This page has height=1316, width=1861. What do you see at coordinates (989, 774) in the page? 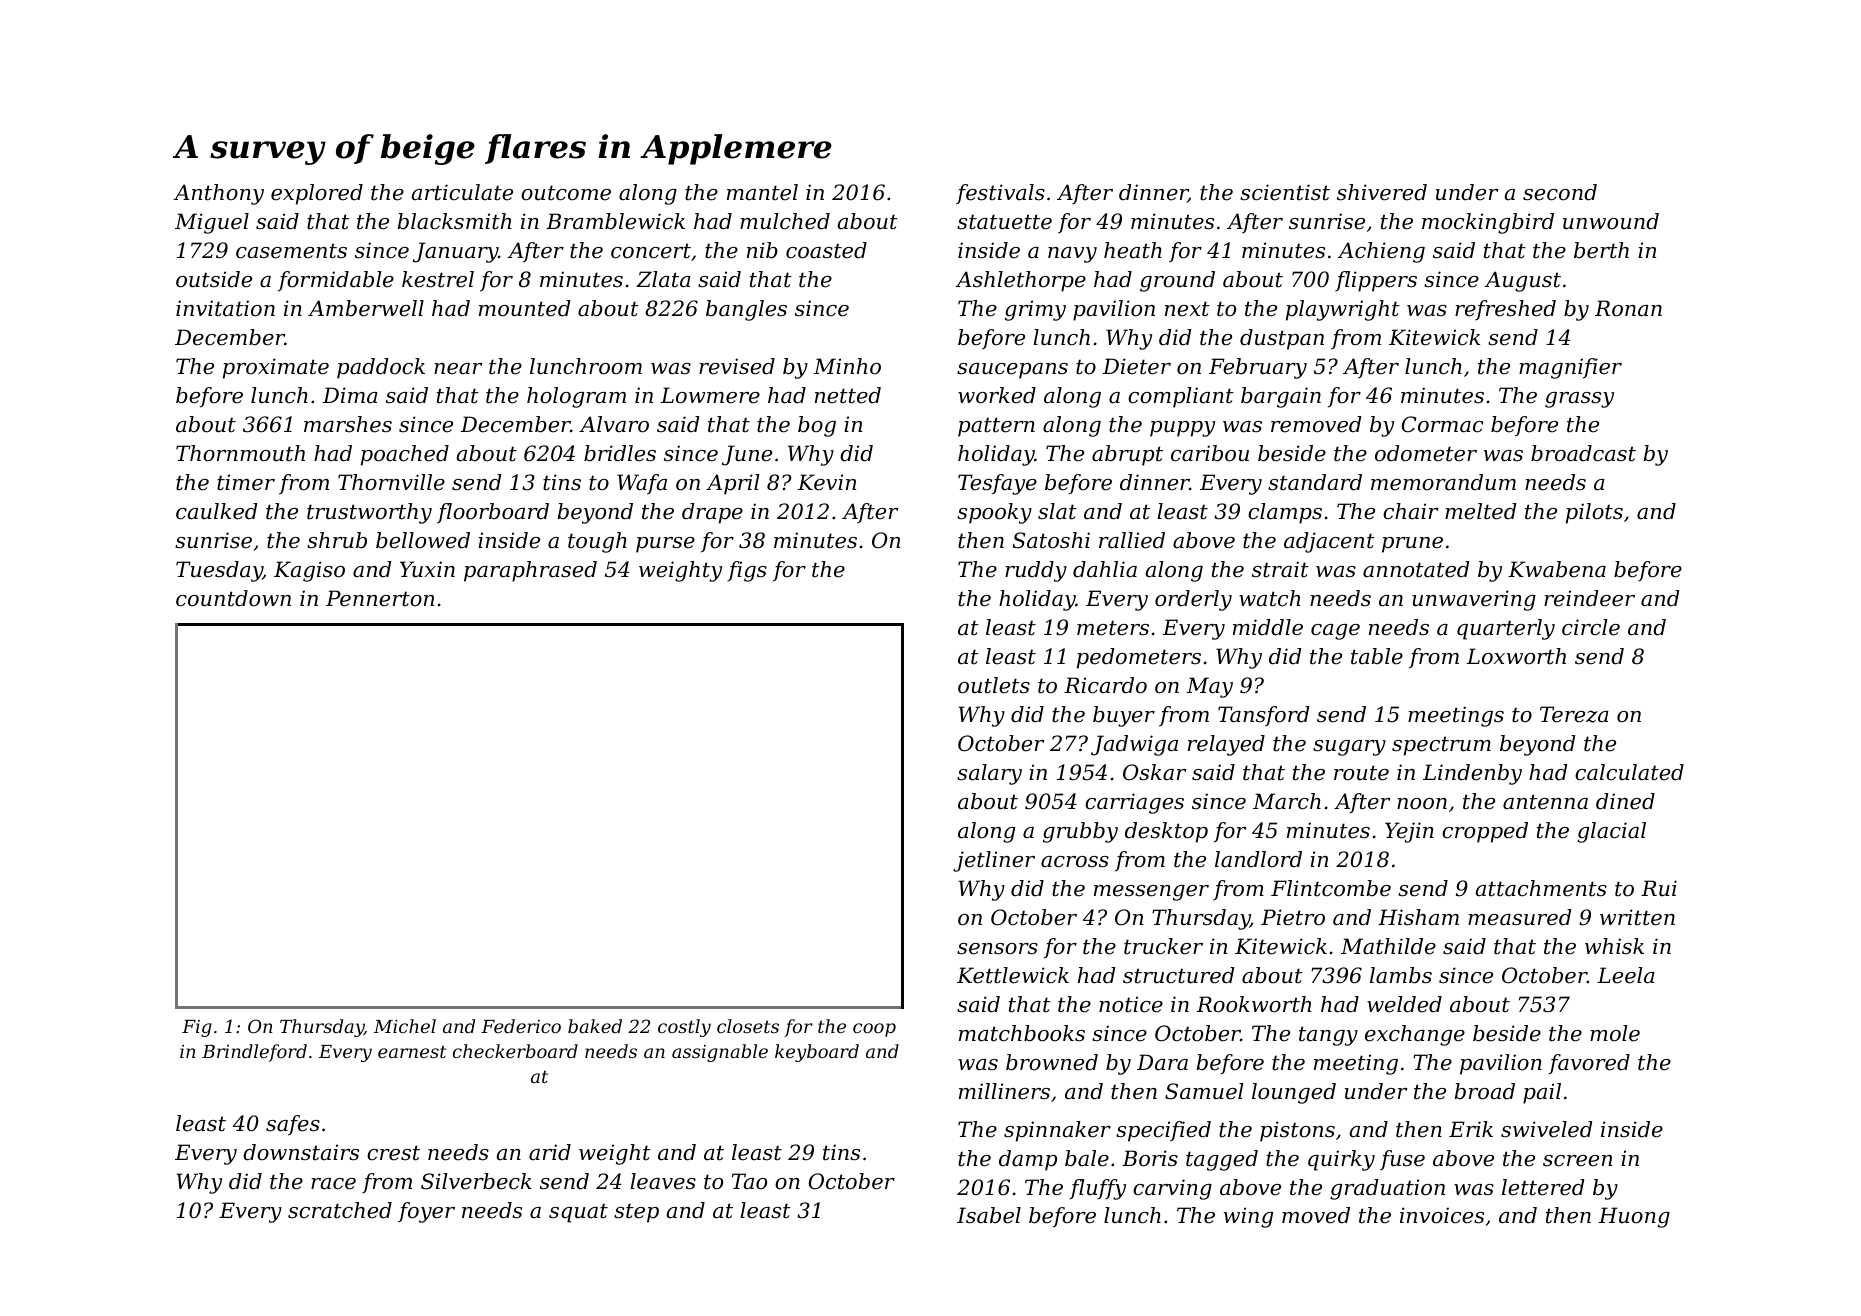
I see `salary` at bounding box center [989, 774].
